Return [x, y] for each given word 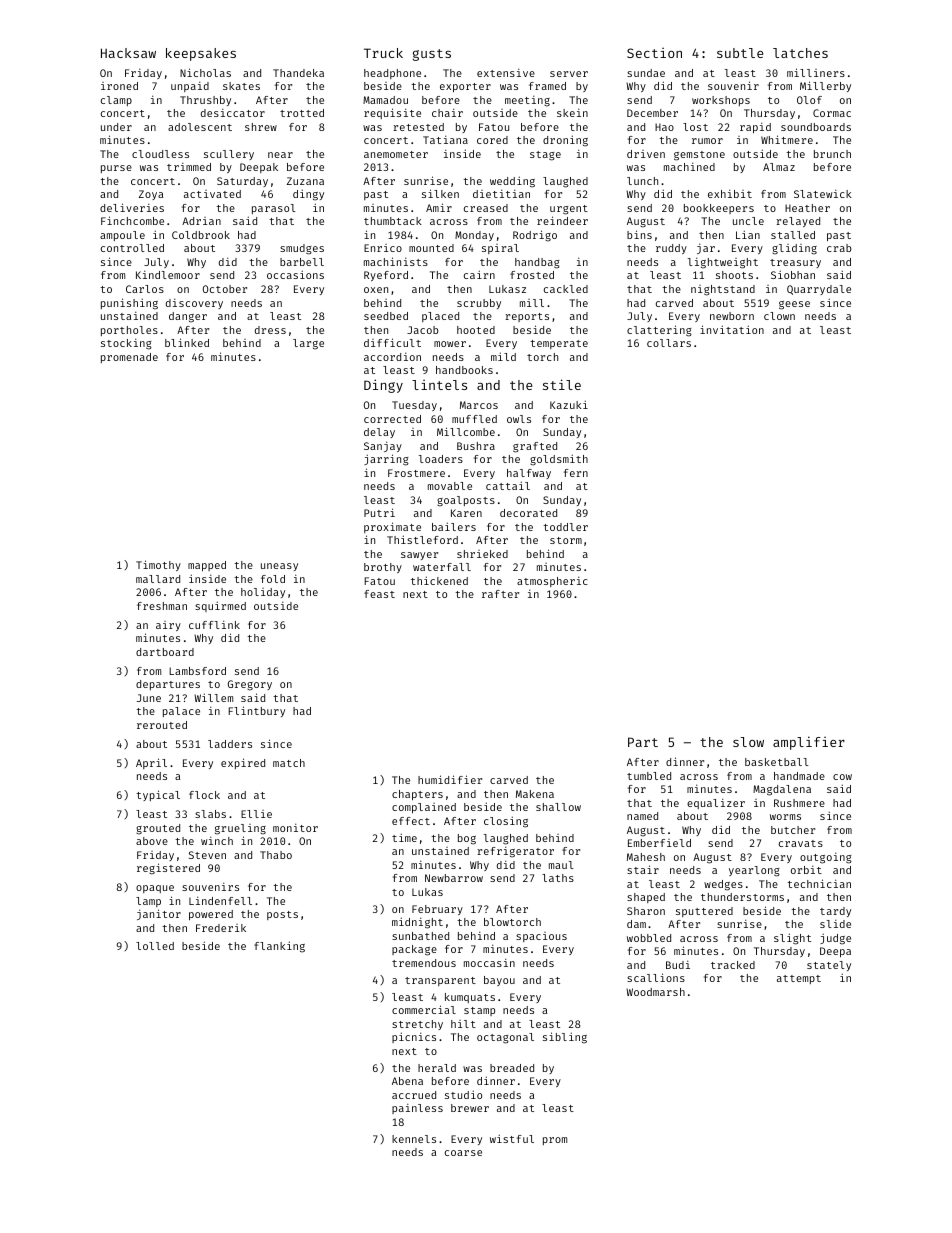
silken [440, 193]
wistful [512, 1138]
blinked [187, 342]
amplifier [809, 743]
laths [558, 878]
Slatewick [823, 193]
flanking [279, 947]
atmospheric [552, 581]
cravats [801, 843]
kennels [414, 1139]
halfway [529, 474]
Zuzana [305, 181]
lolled [155, 946]
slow [748, 742]
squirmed [220, 606]
